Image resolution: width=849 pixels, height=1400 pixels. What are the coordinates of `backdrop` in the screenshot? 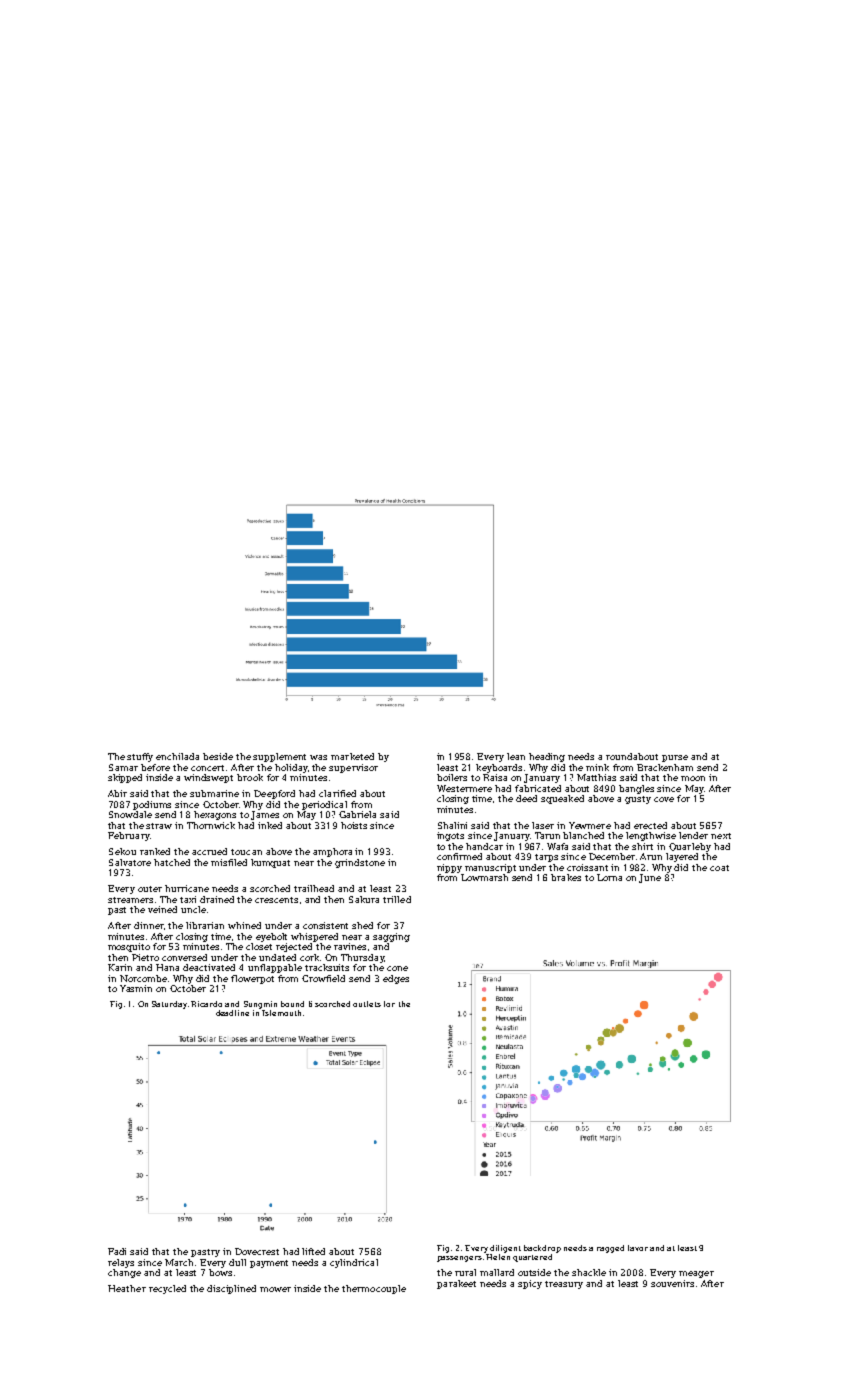 It's located at (542, 1249).
